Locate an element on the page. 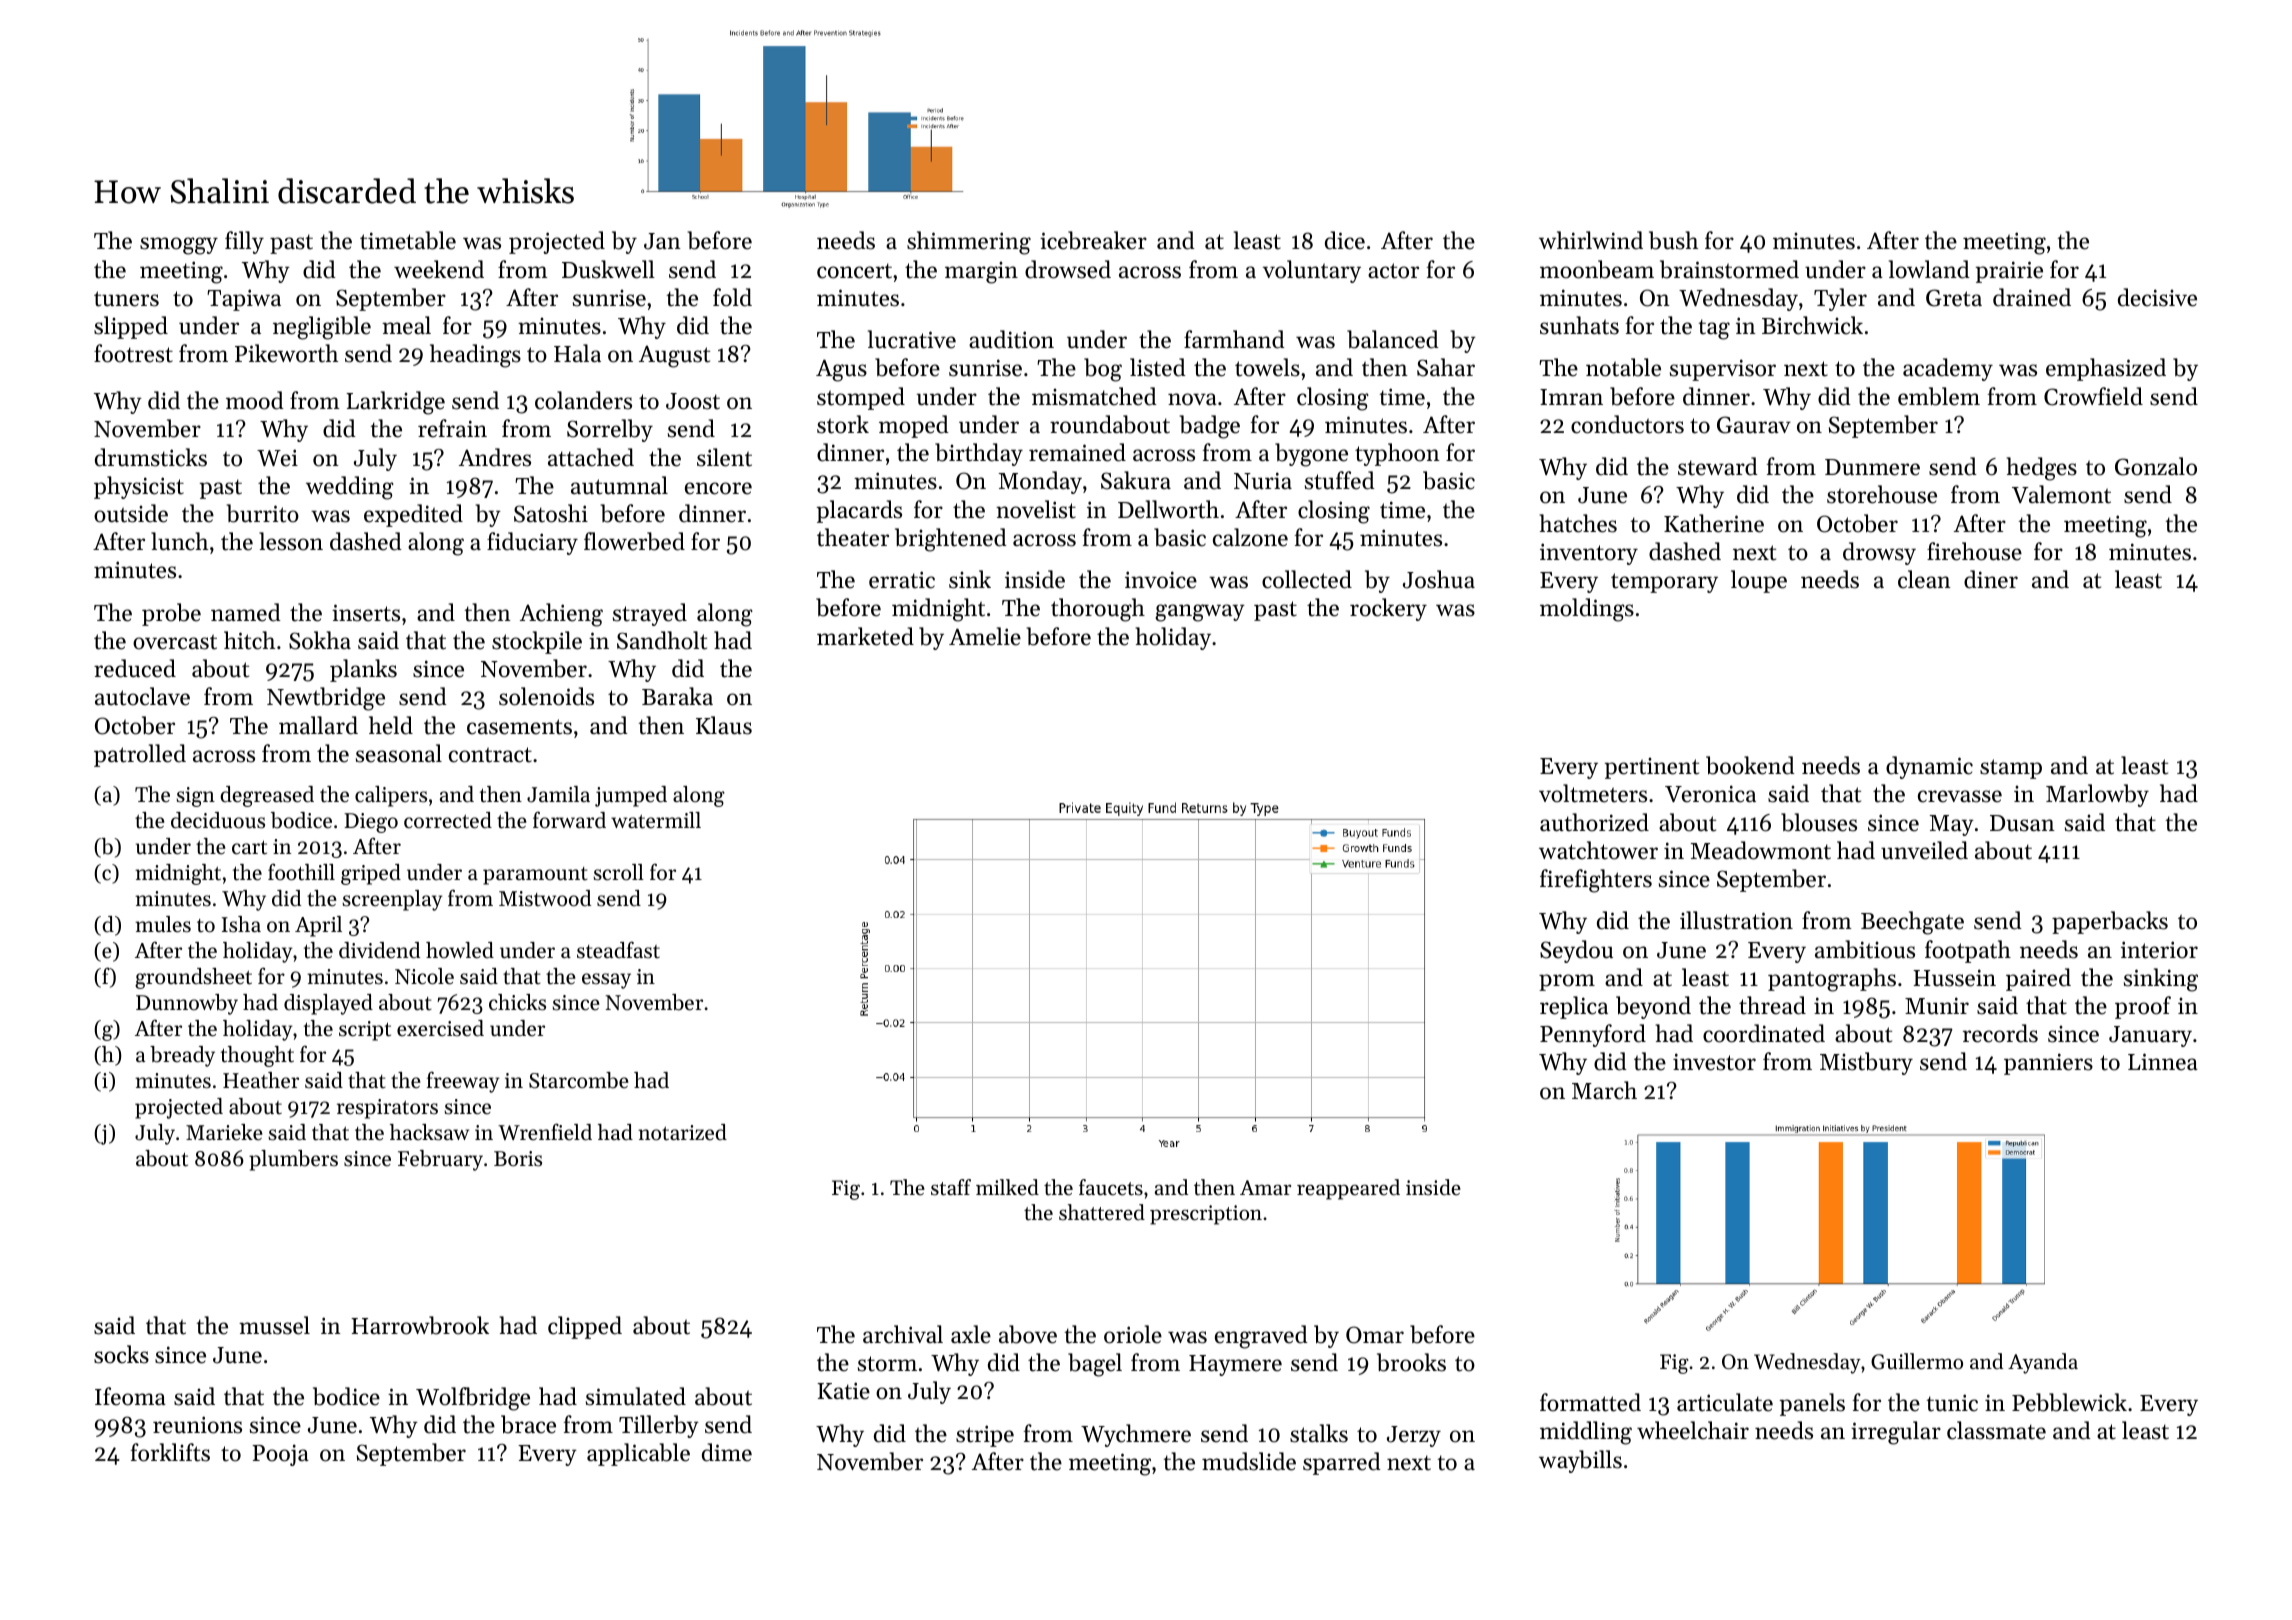 Image resolution: width=2292 pixels, height=1620 pixels. staff is located at coordinates (951, 1187).
